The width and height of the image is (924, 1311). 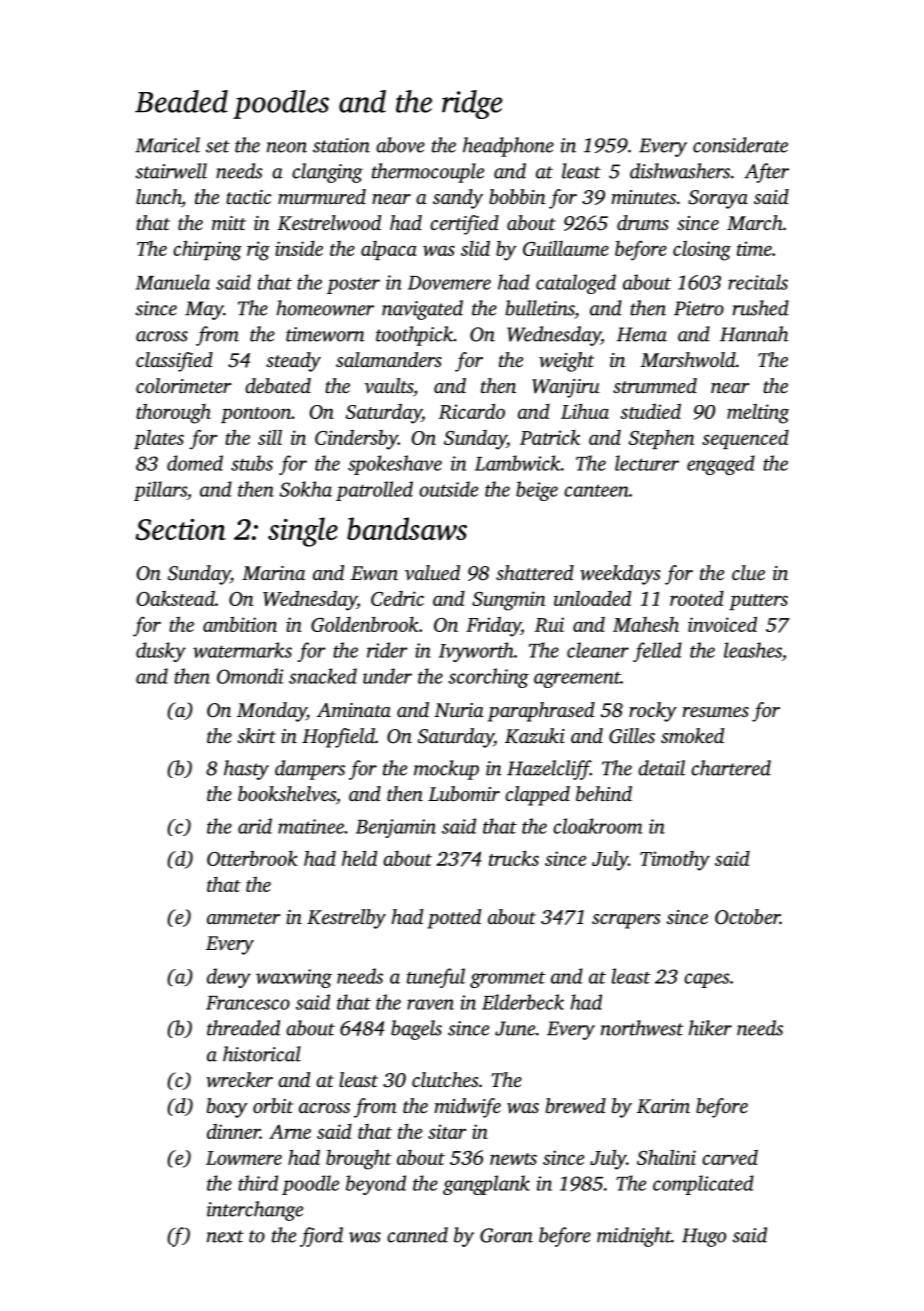 What do you see at coordinates (229, 978) in the image?
I see `dewy` at bounding box center [229, 978].
